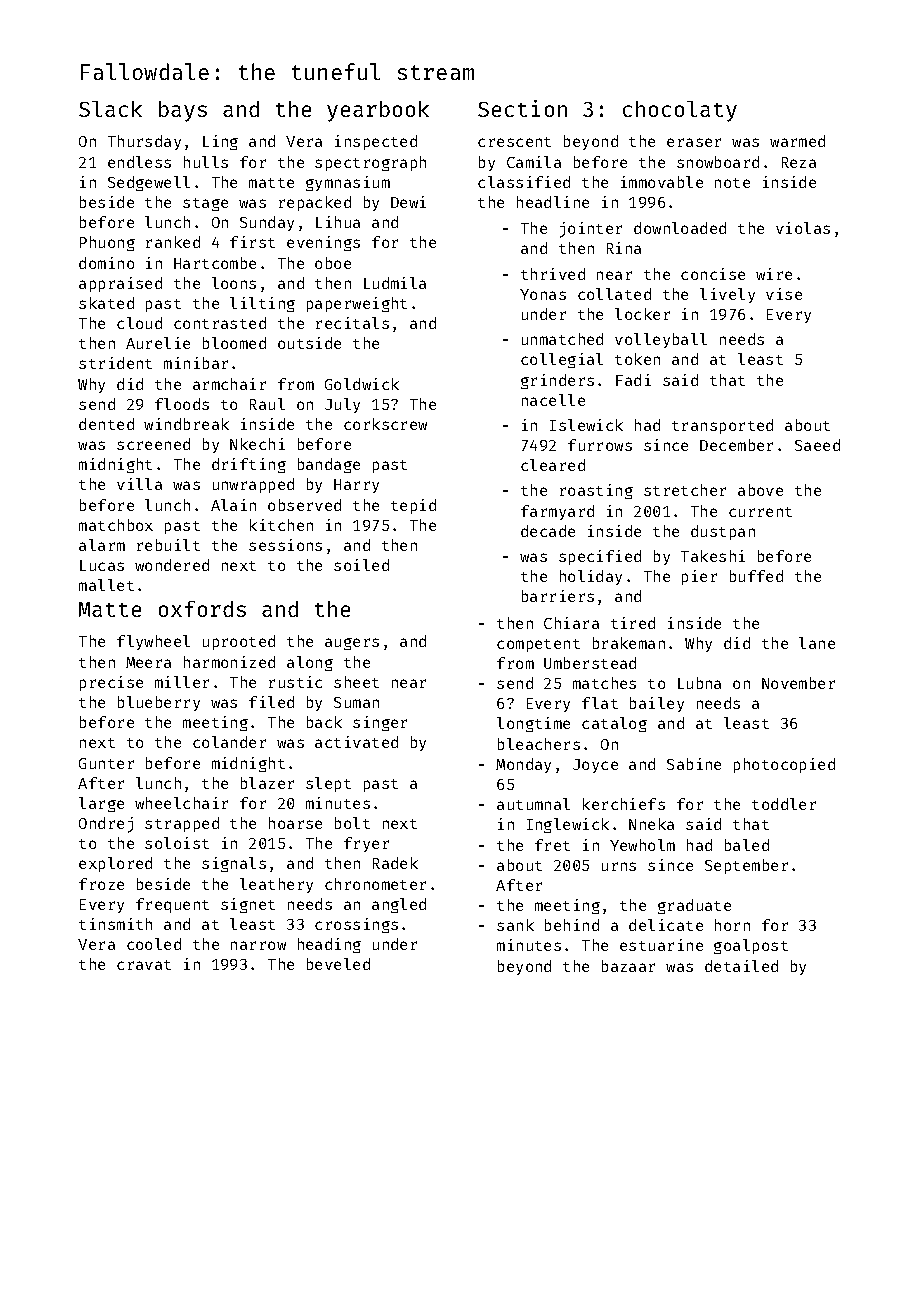  Describe the element at coordinates (376, 142) in the screenshot. I see `inspected` at that location.
